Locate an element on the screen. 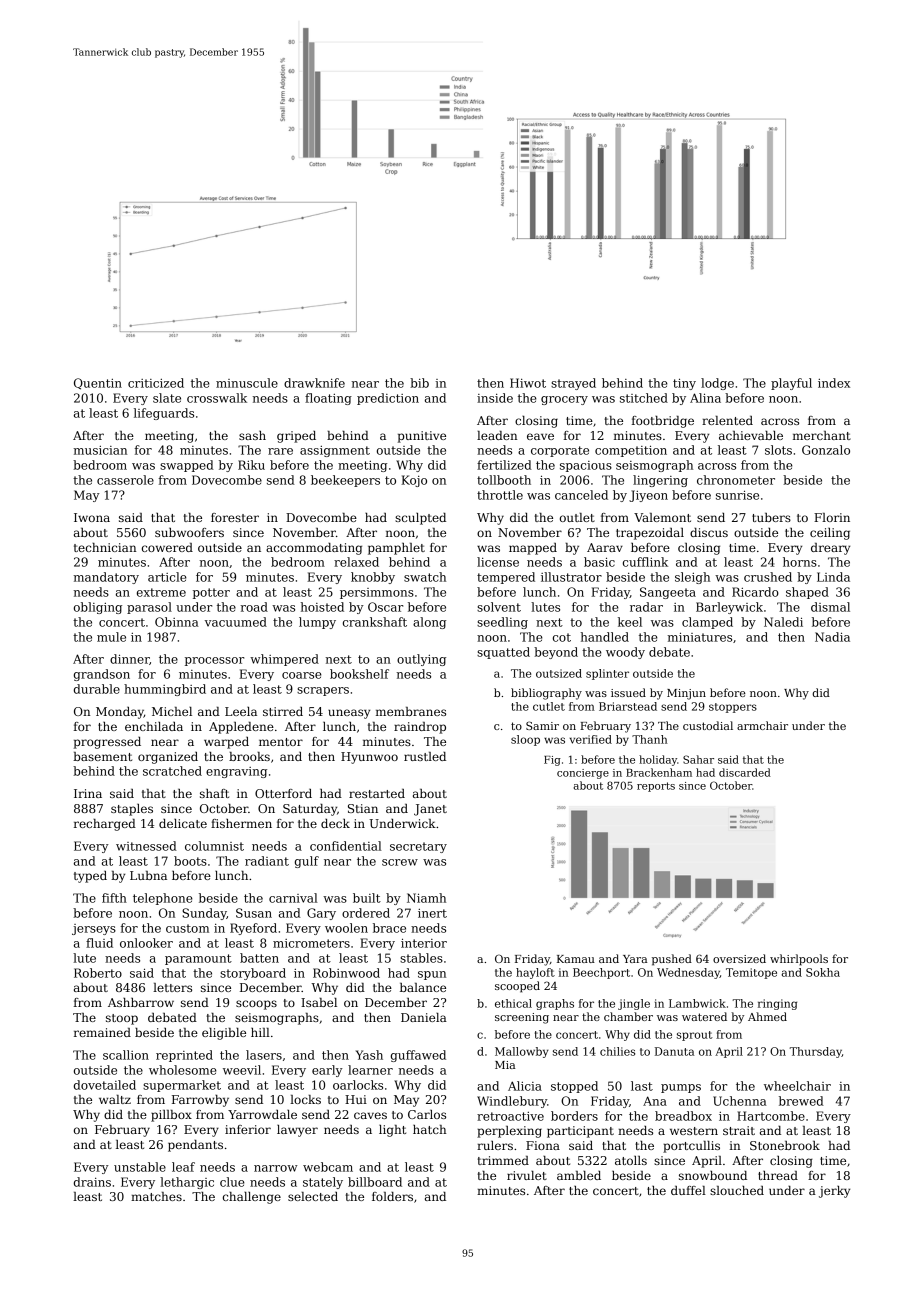 This screenshot has width=924, height=1308. obliging is located at coordinates (98, 608).
